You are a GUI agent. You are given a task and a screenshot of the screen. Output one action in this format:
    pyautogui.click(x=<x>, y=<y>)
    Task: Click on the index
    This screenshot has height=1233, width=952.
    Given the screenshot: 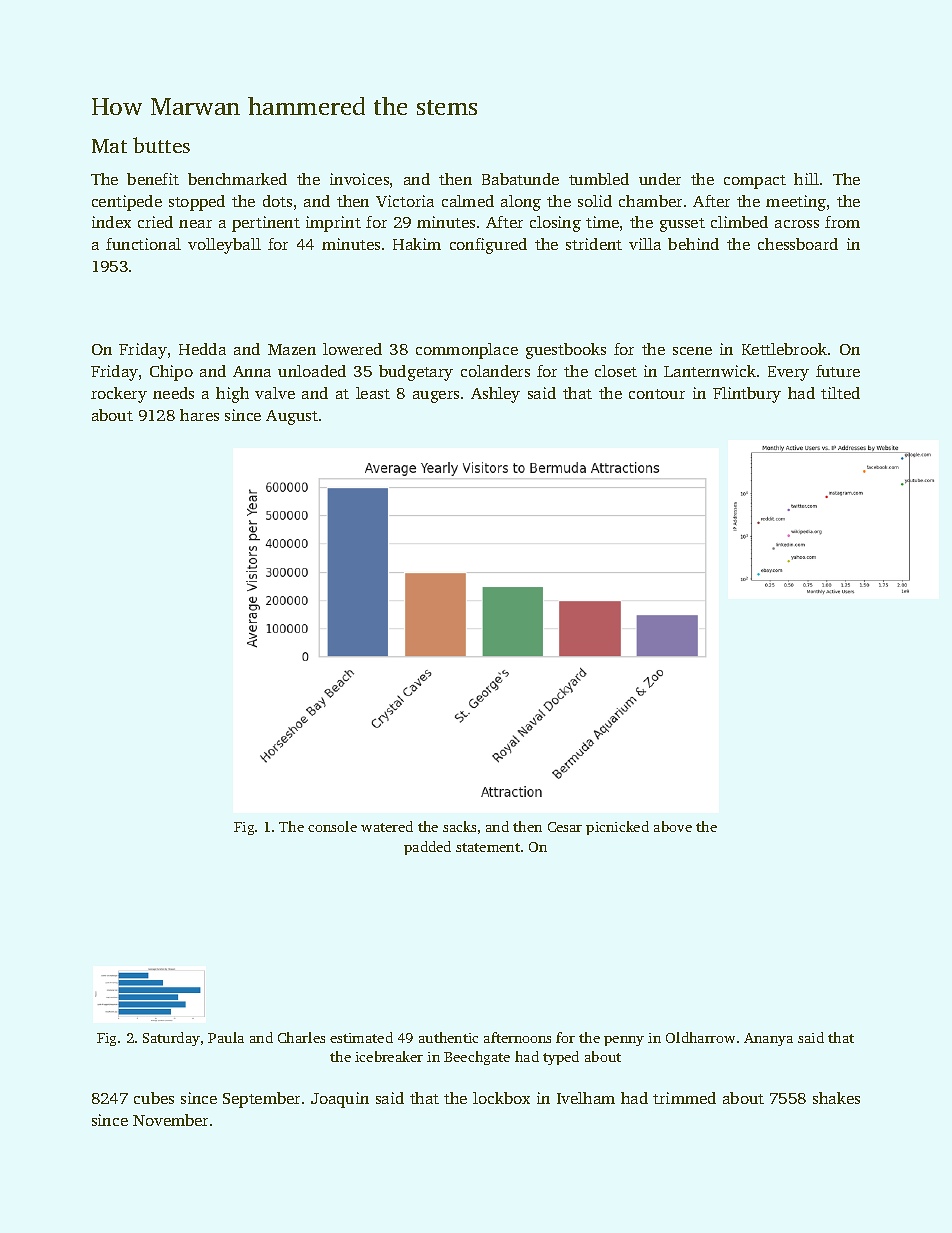 What is the action you would take?
    pyautogui.click(x=111, y=222)
